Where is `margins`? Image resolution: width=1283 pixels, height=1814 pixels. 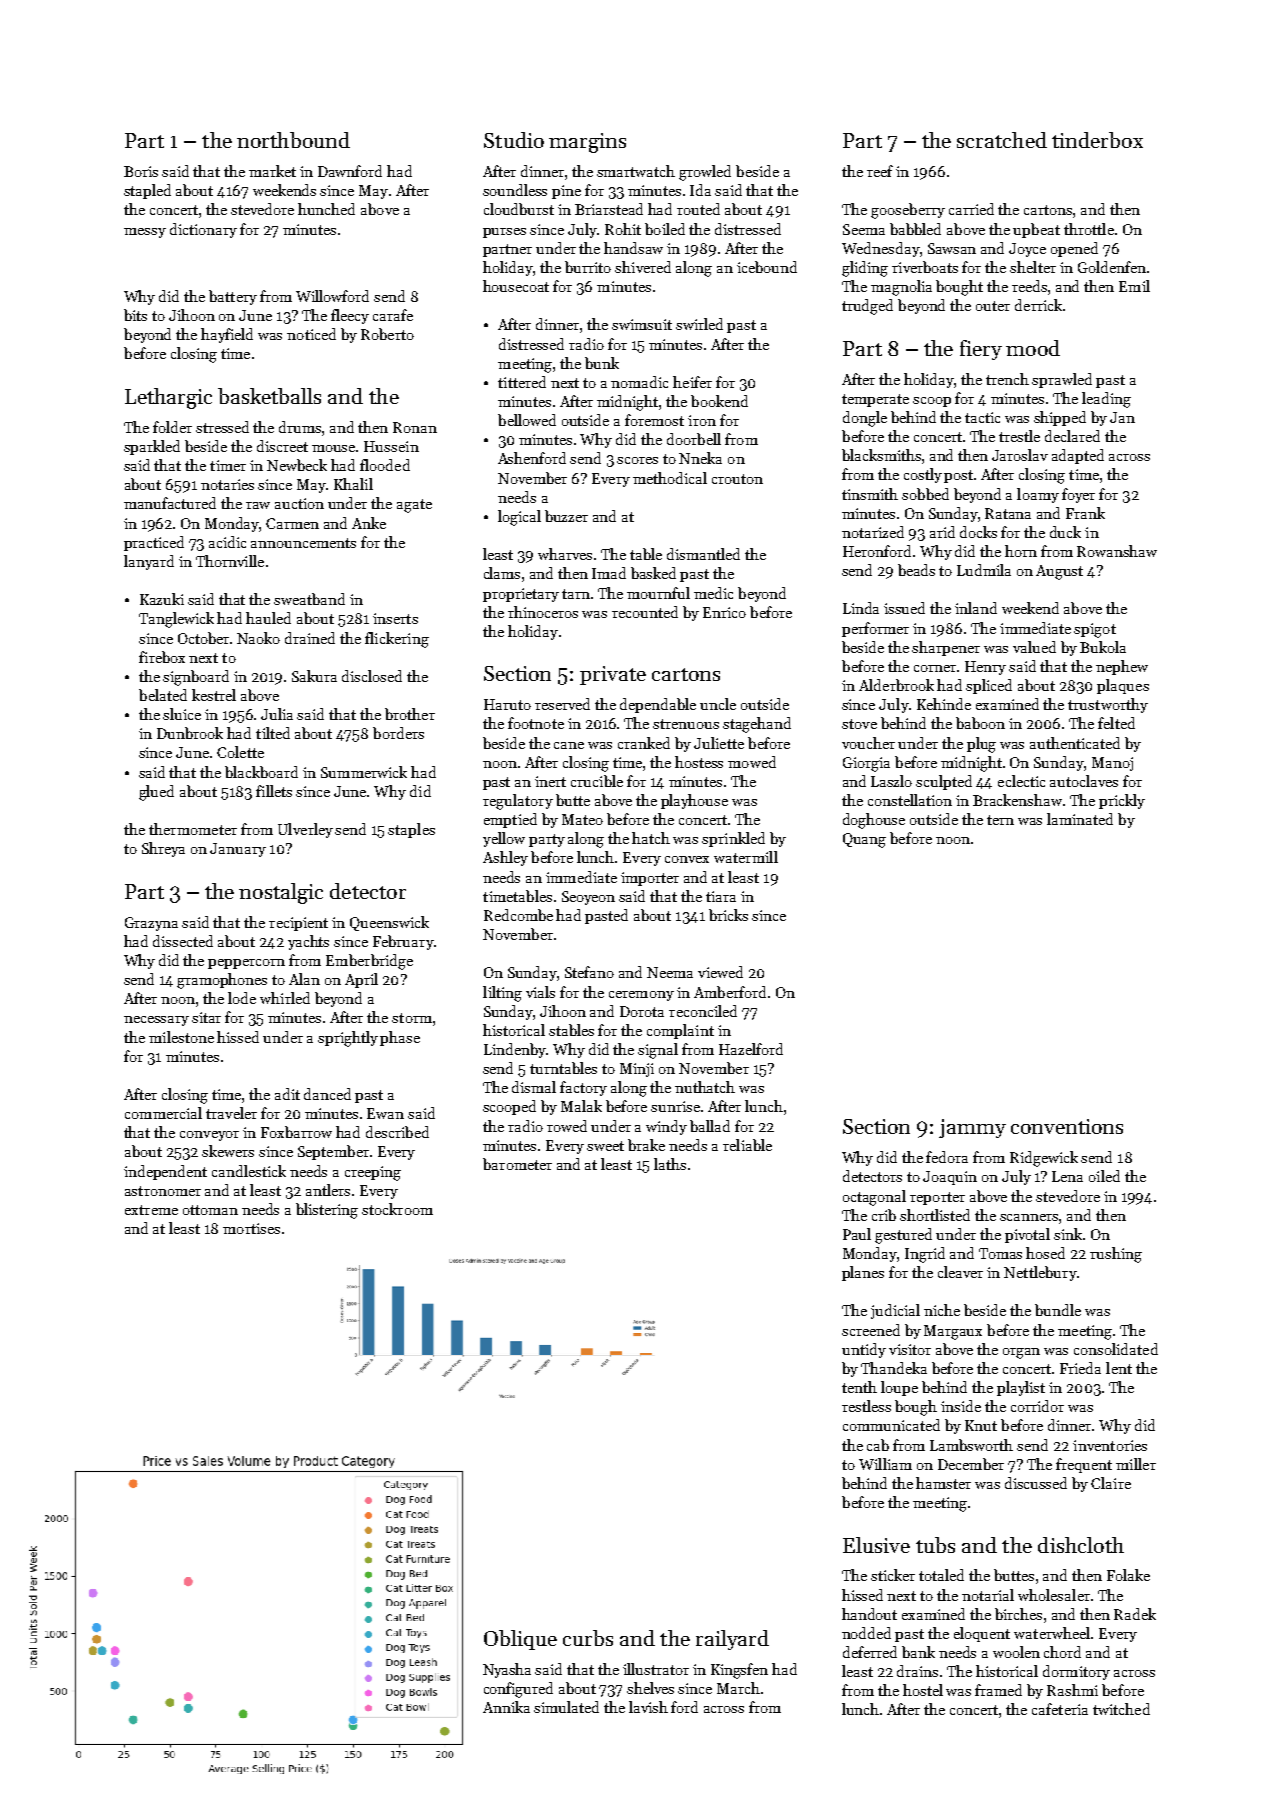
margins is located at coordinates (587, 143).
